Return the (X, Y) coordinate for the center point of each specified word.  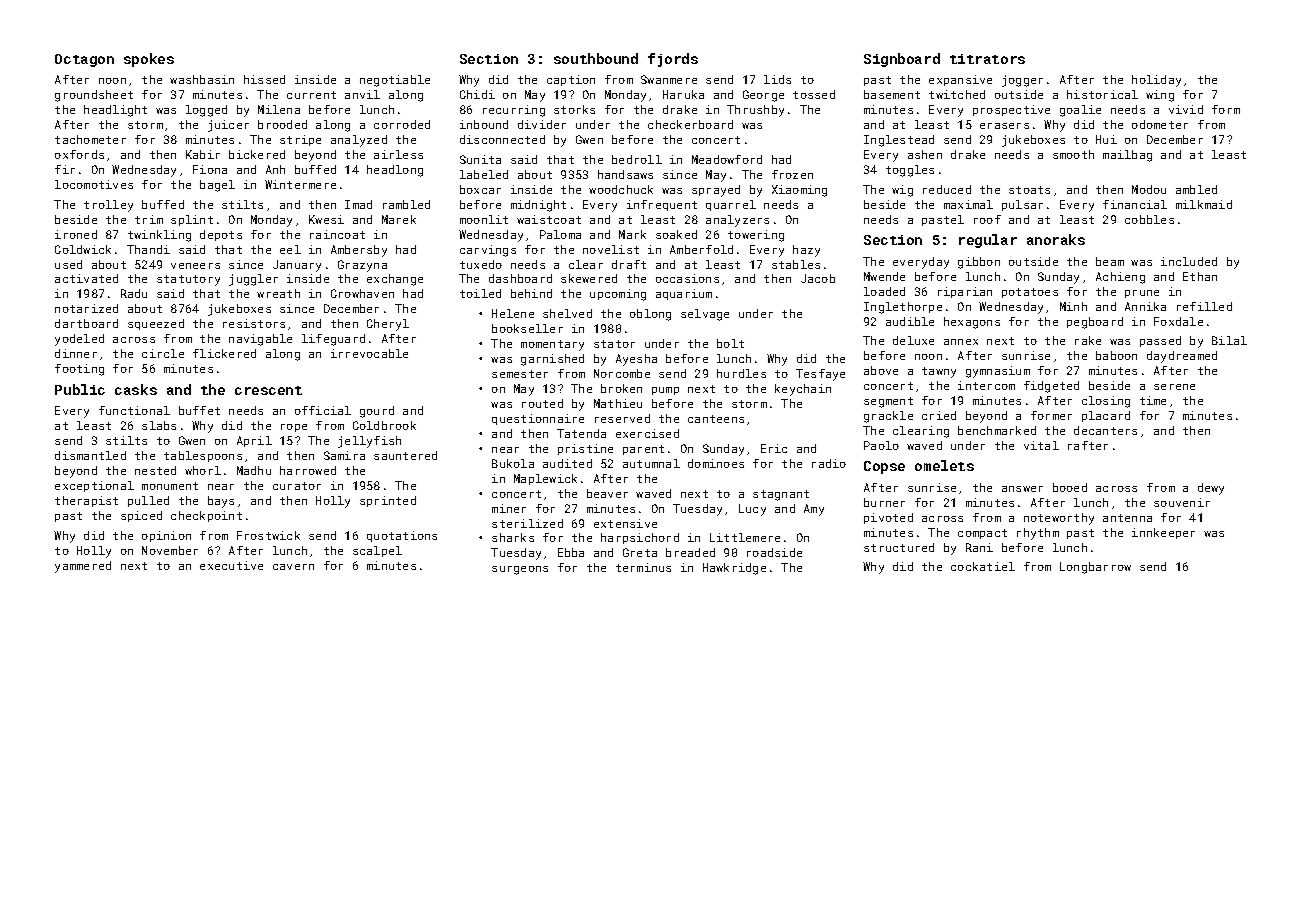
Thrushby (755, 111)
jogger (1022, 81)
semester (520, 374)
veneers (195, 266)
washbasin (202, 79)
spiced (141, 516)
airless (398, 154)
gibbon (979, 263)
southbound (596, 58)
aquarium (684, 294)
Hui (1106, 139)
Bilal (1229, 340)
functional (134, 410)
